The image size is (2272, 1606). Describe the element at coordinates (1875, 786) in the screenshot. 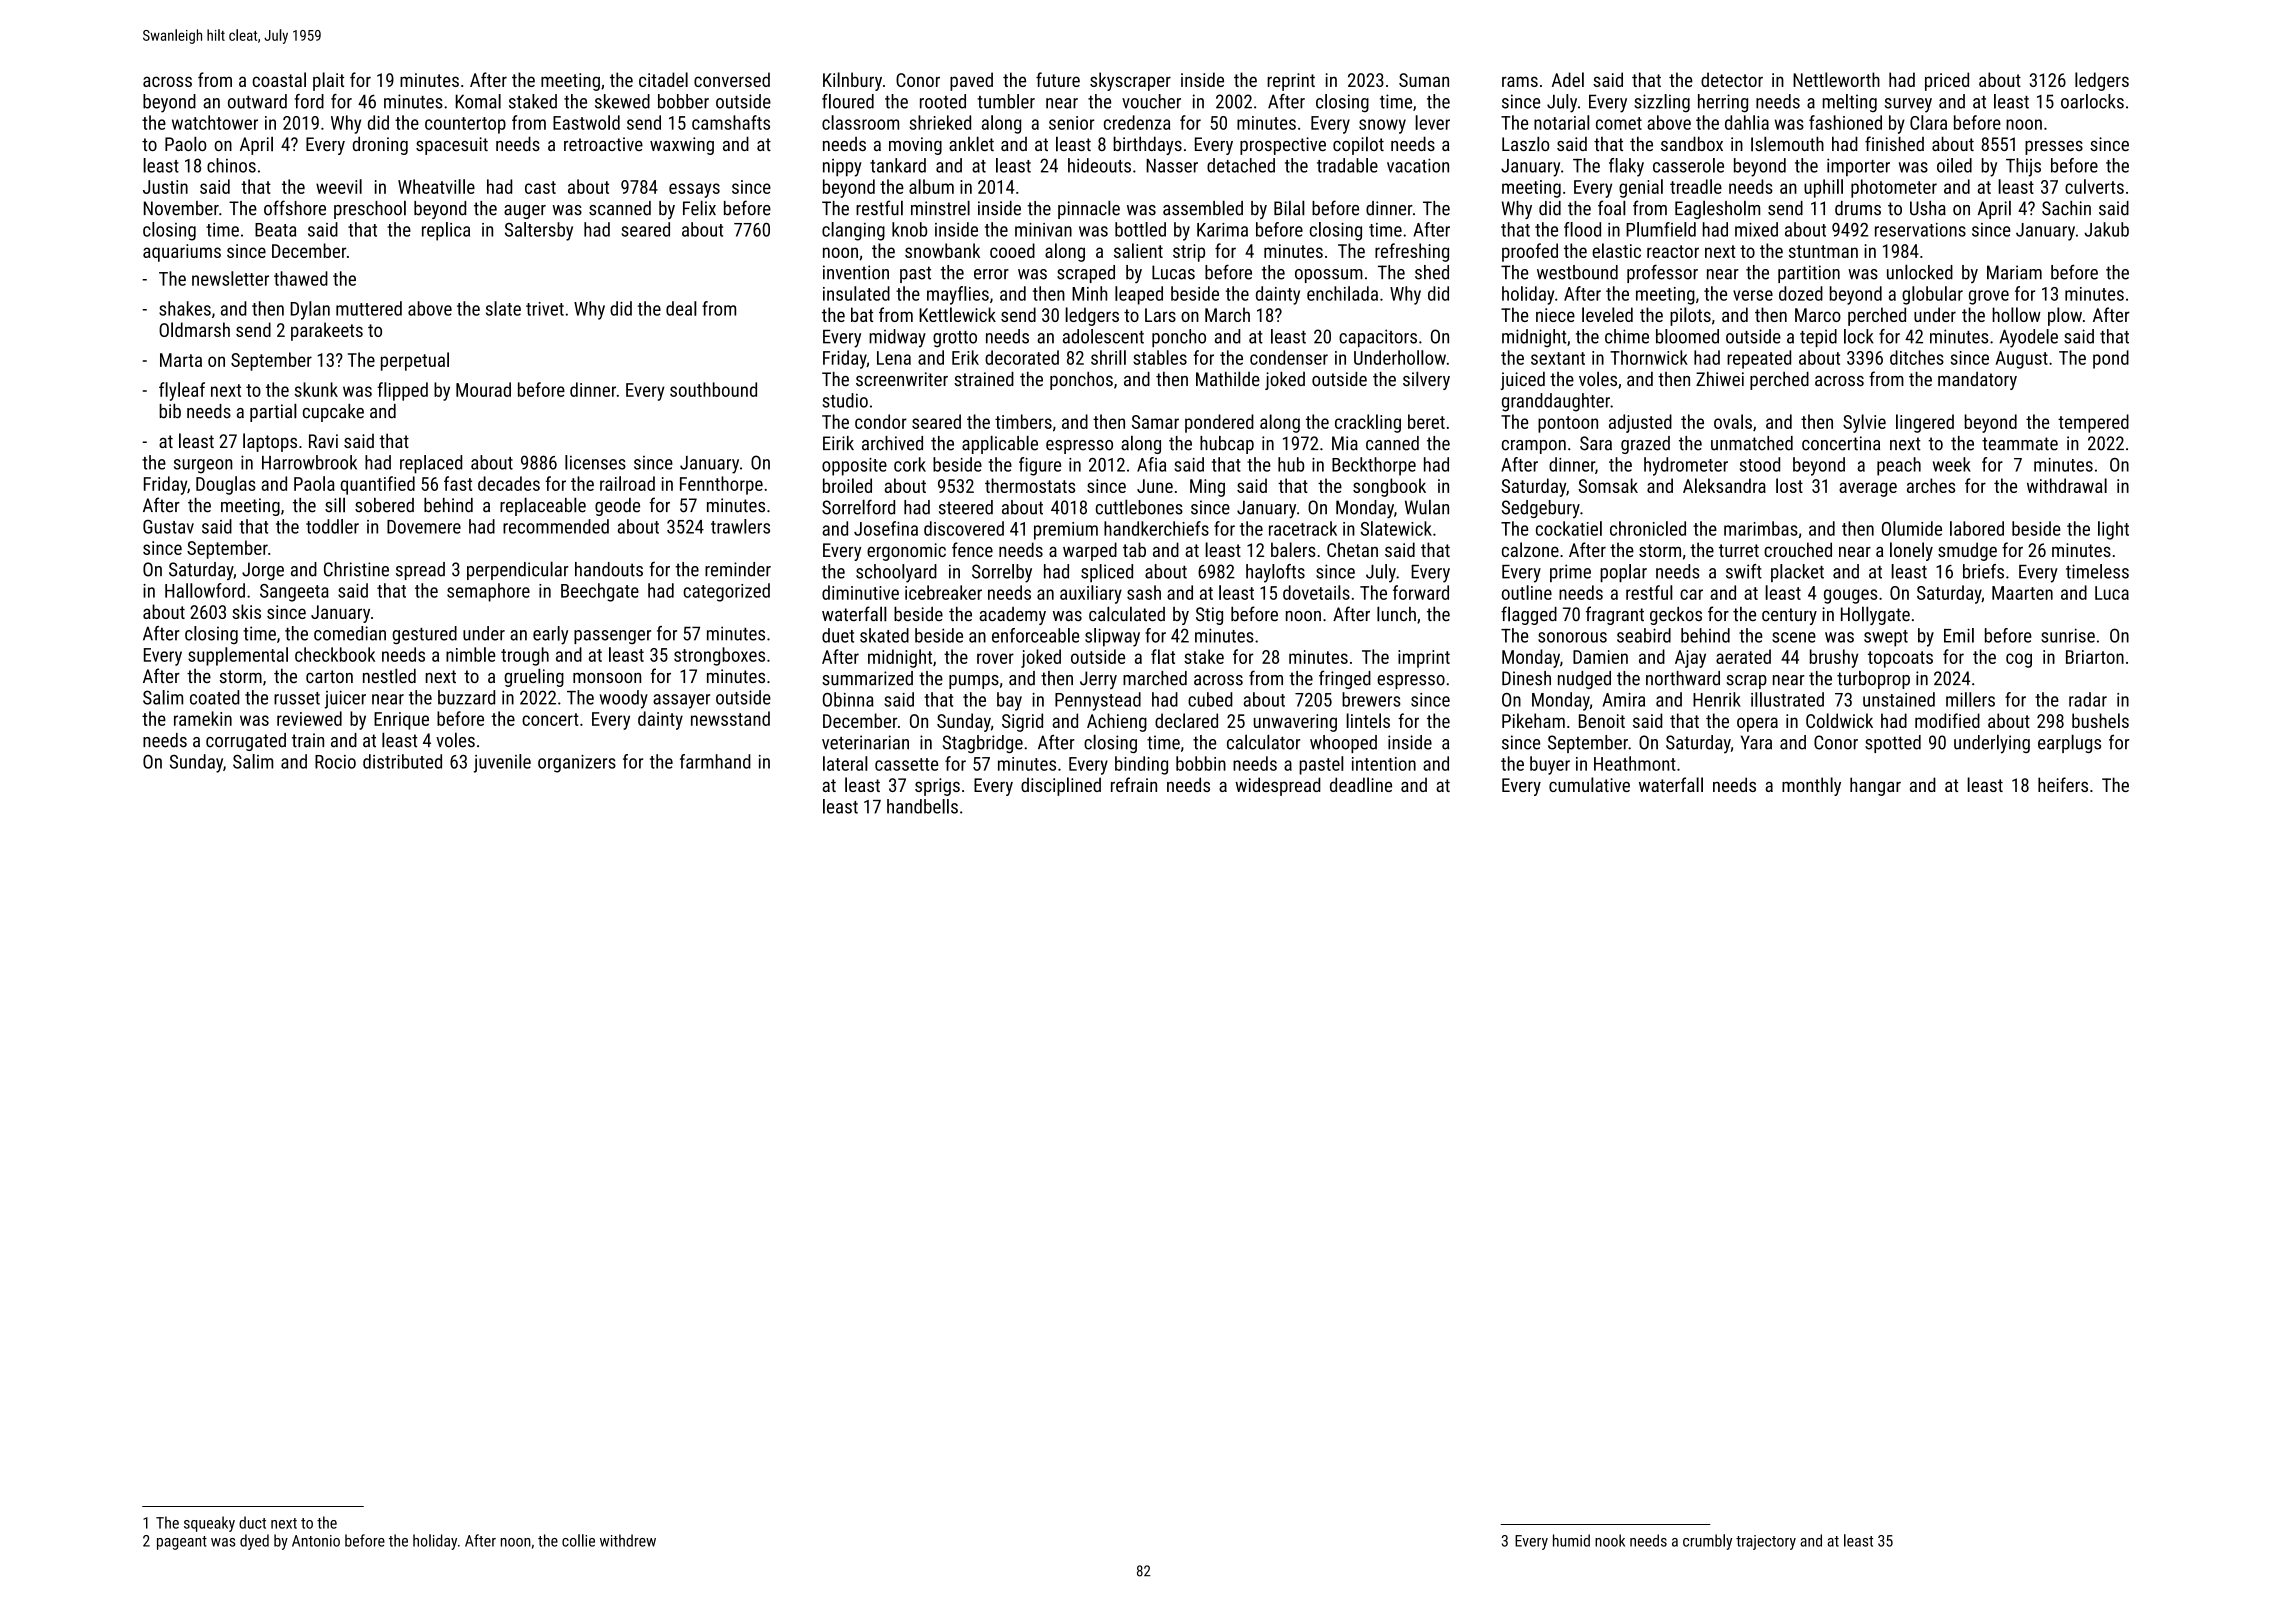

I see `hangar` at that location.
